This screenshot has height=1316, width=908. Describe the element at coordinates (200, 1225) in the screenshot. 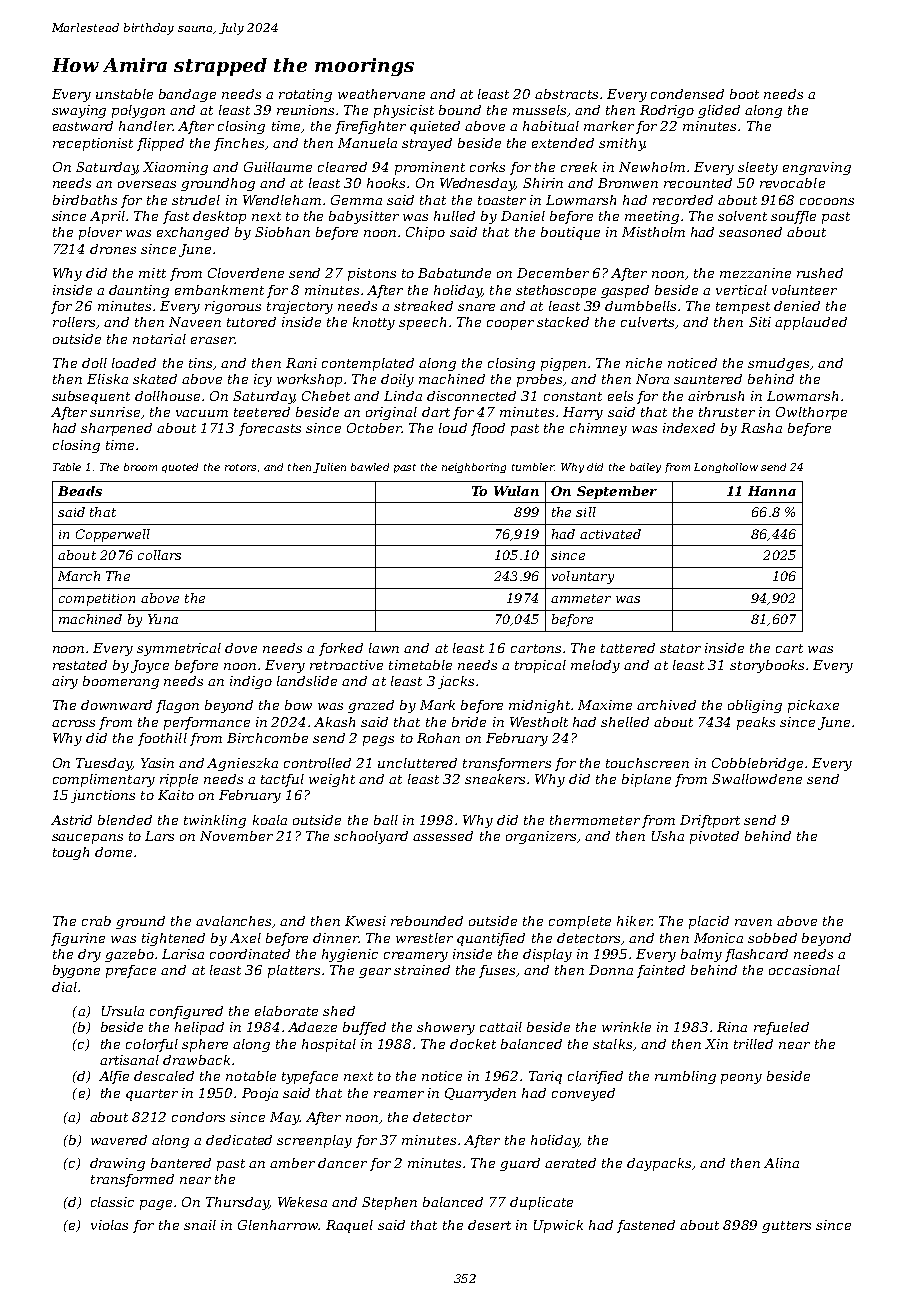

I see `snail` at that location.
